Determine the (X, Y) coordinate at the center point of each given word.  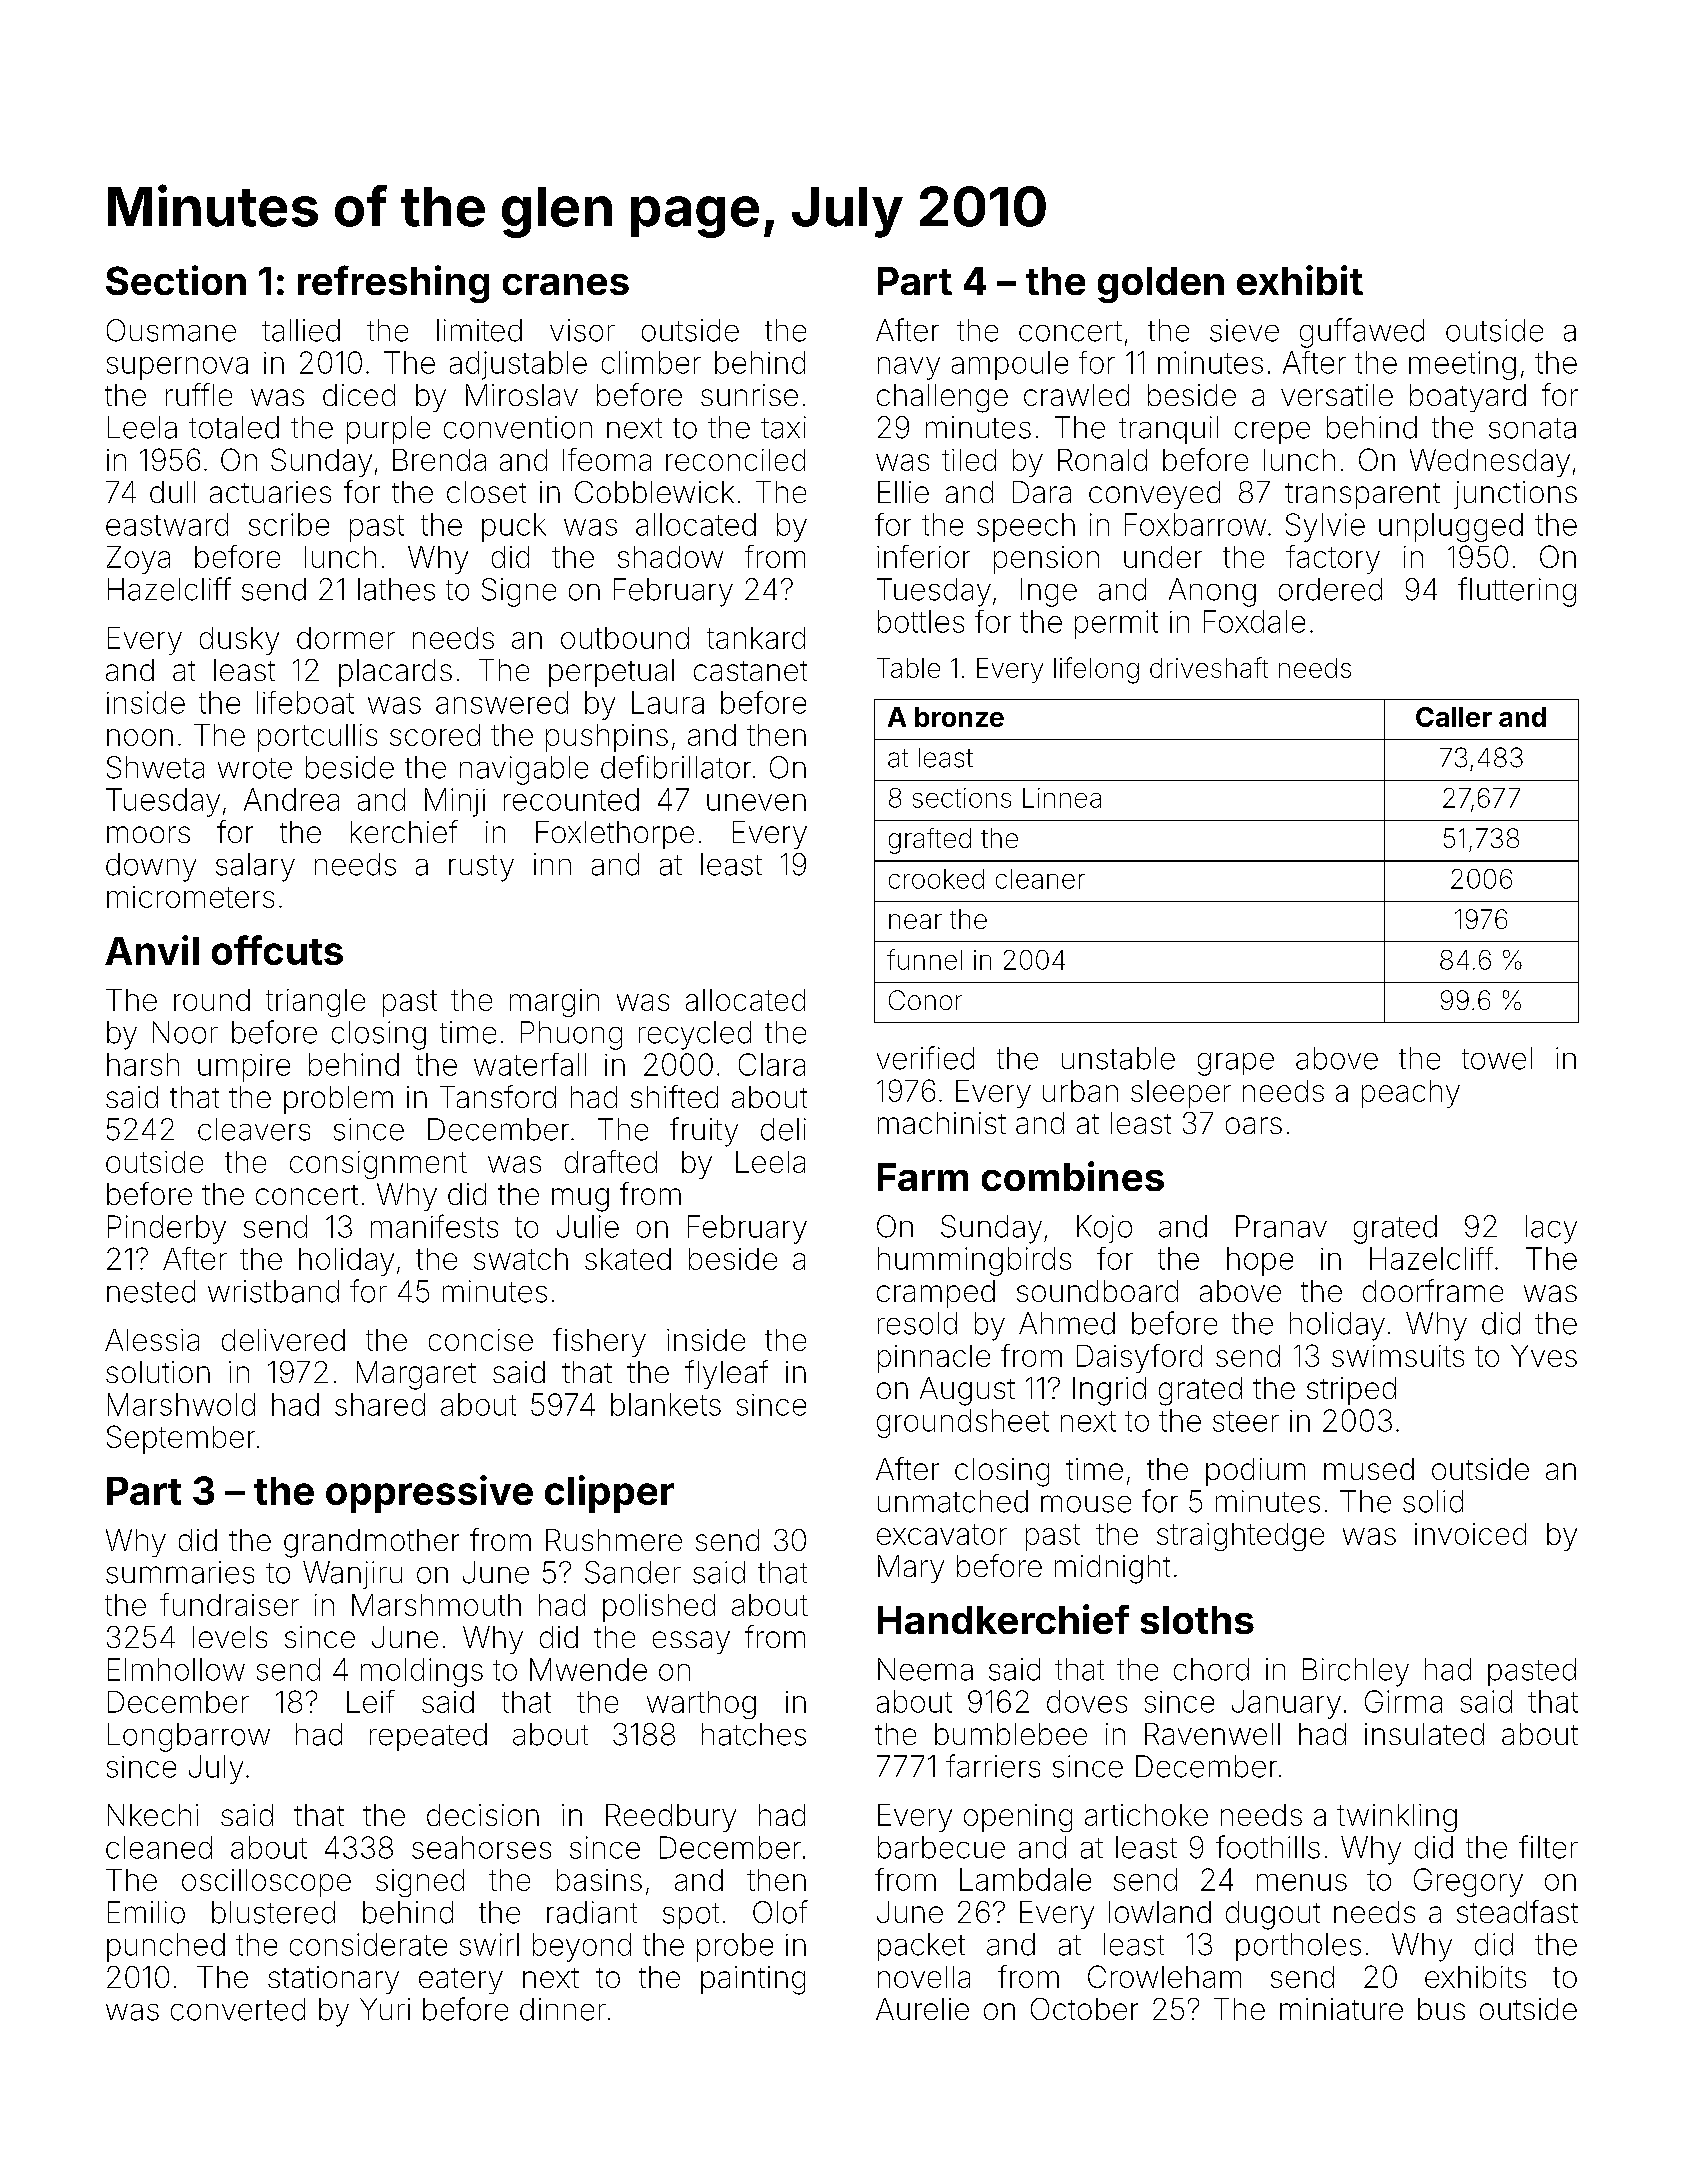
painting (753, 1980)
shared (380, 1404)
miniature (1341, 2009)
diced (359, 395)
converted (238, 2009)
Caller (1454, 717)
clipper (609, 1494)
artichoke (1146, 1815)
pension (1046, 560)
